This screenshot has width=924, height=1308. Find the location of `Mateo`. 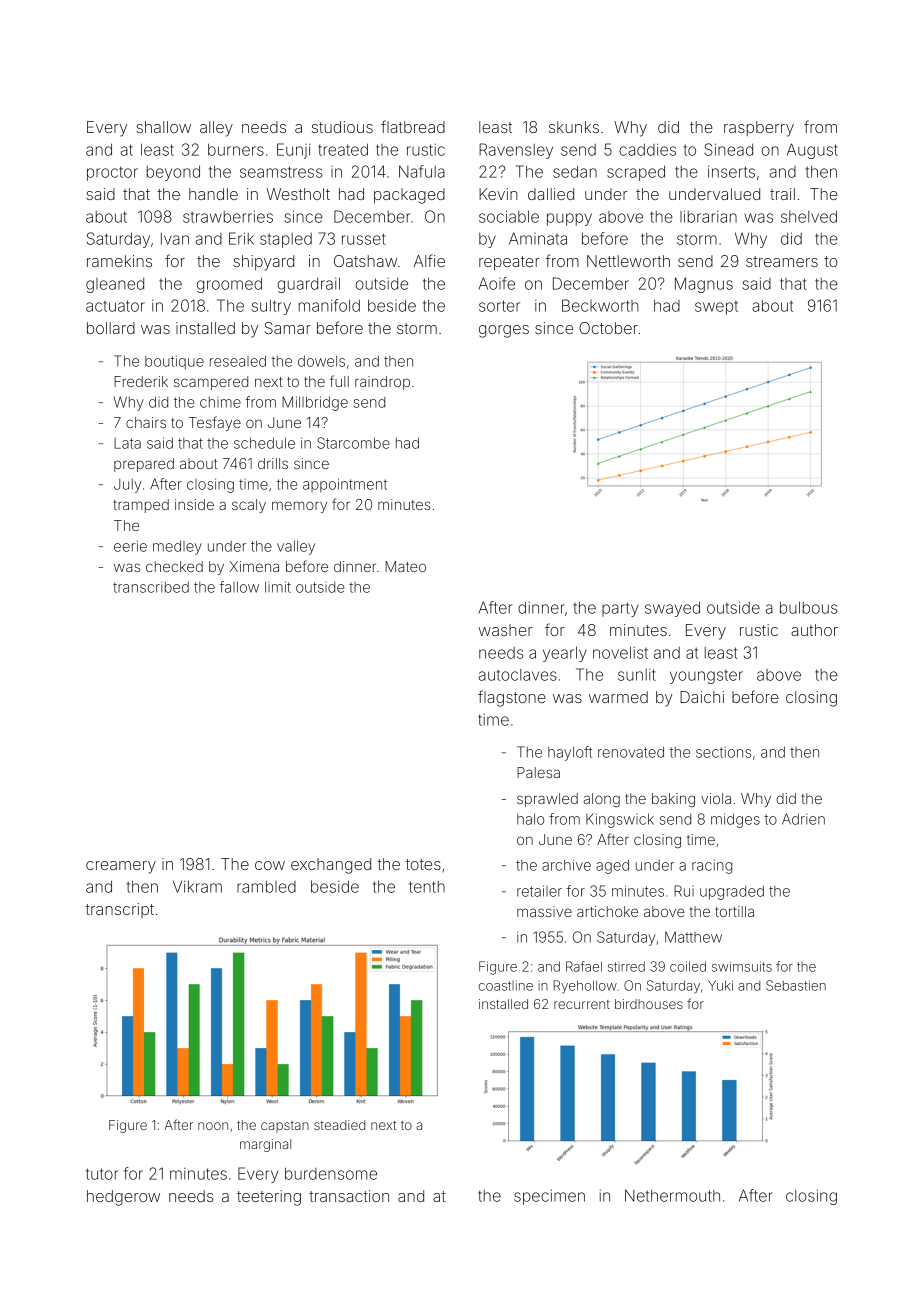

Mateo is located at coordinates (405, 566).
